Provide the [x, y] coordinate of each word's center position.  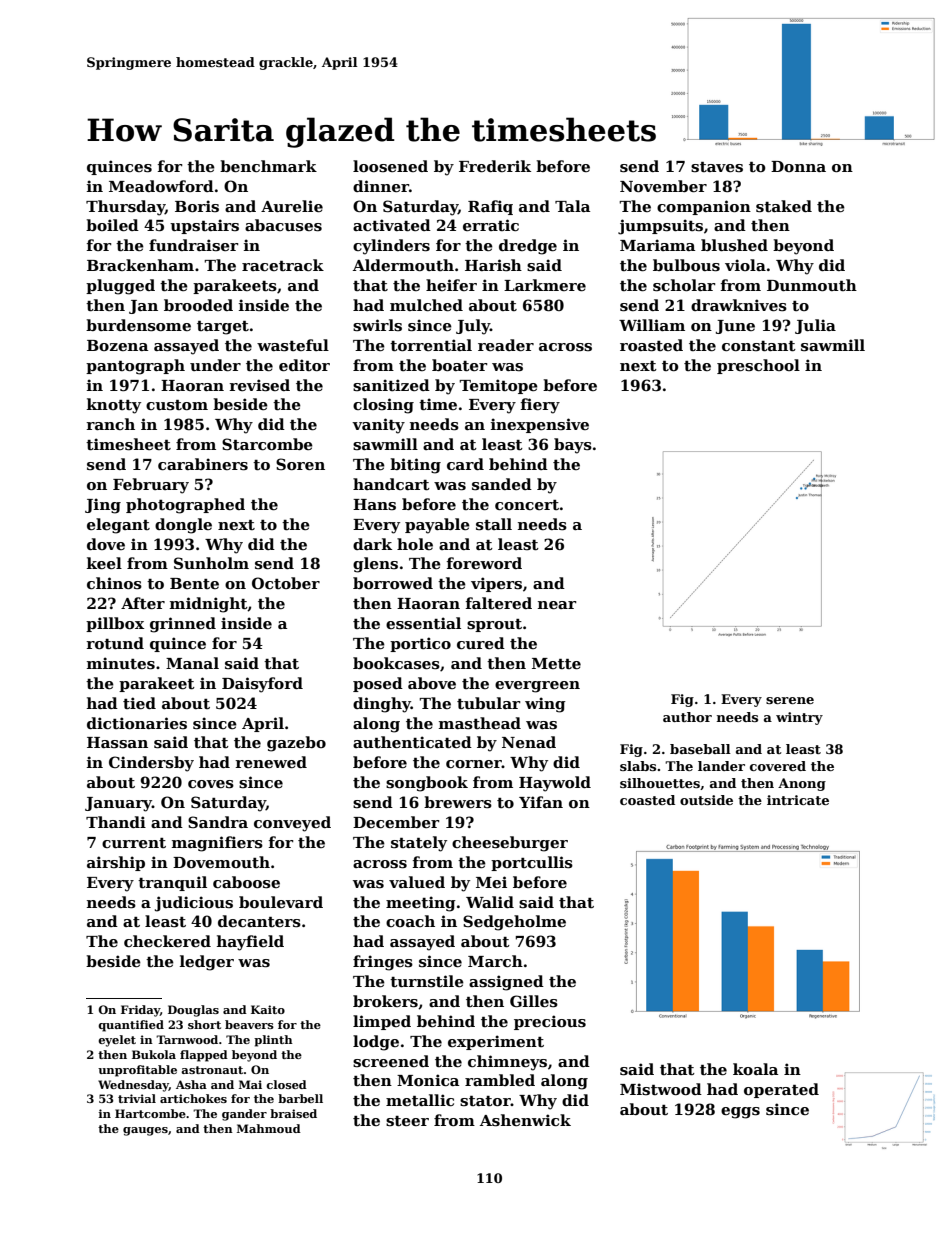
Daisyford [262, 685]
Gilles [534, 1001]
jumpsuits [660, 227]
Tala [572, 206]
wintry [799, 718]
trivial [137, 1098]
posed [378, 684]
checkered [167, 941]
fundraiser [193, 245]
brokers [385, 1001]
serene [790, 700]
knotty [114, 406]
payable [437, 526]
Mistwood [661, 1089]
